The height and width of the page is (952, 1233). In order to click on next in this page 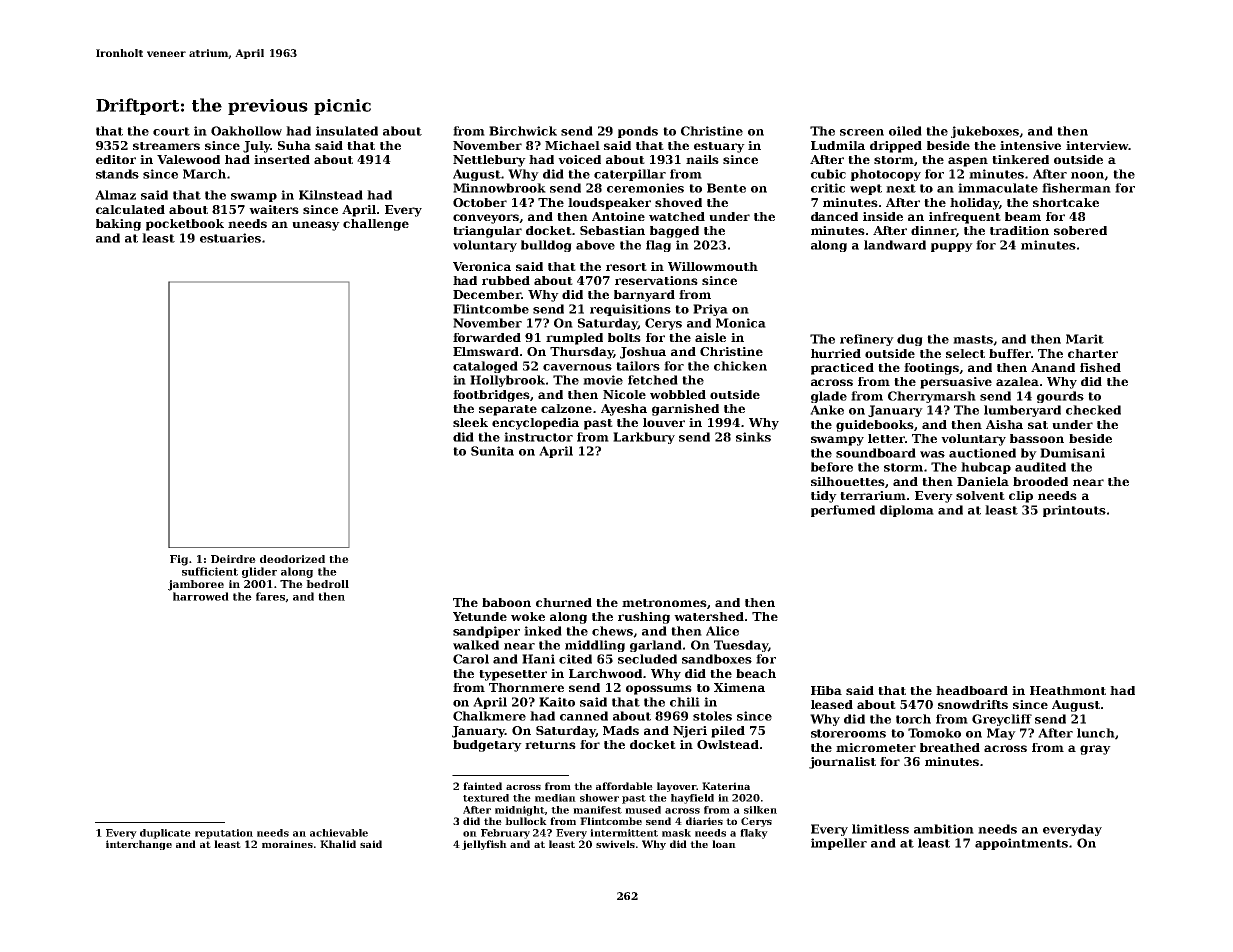, I will do `click(901, 188)`.
